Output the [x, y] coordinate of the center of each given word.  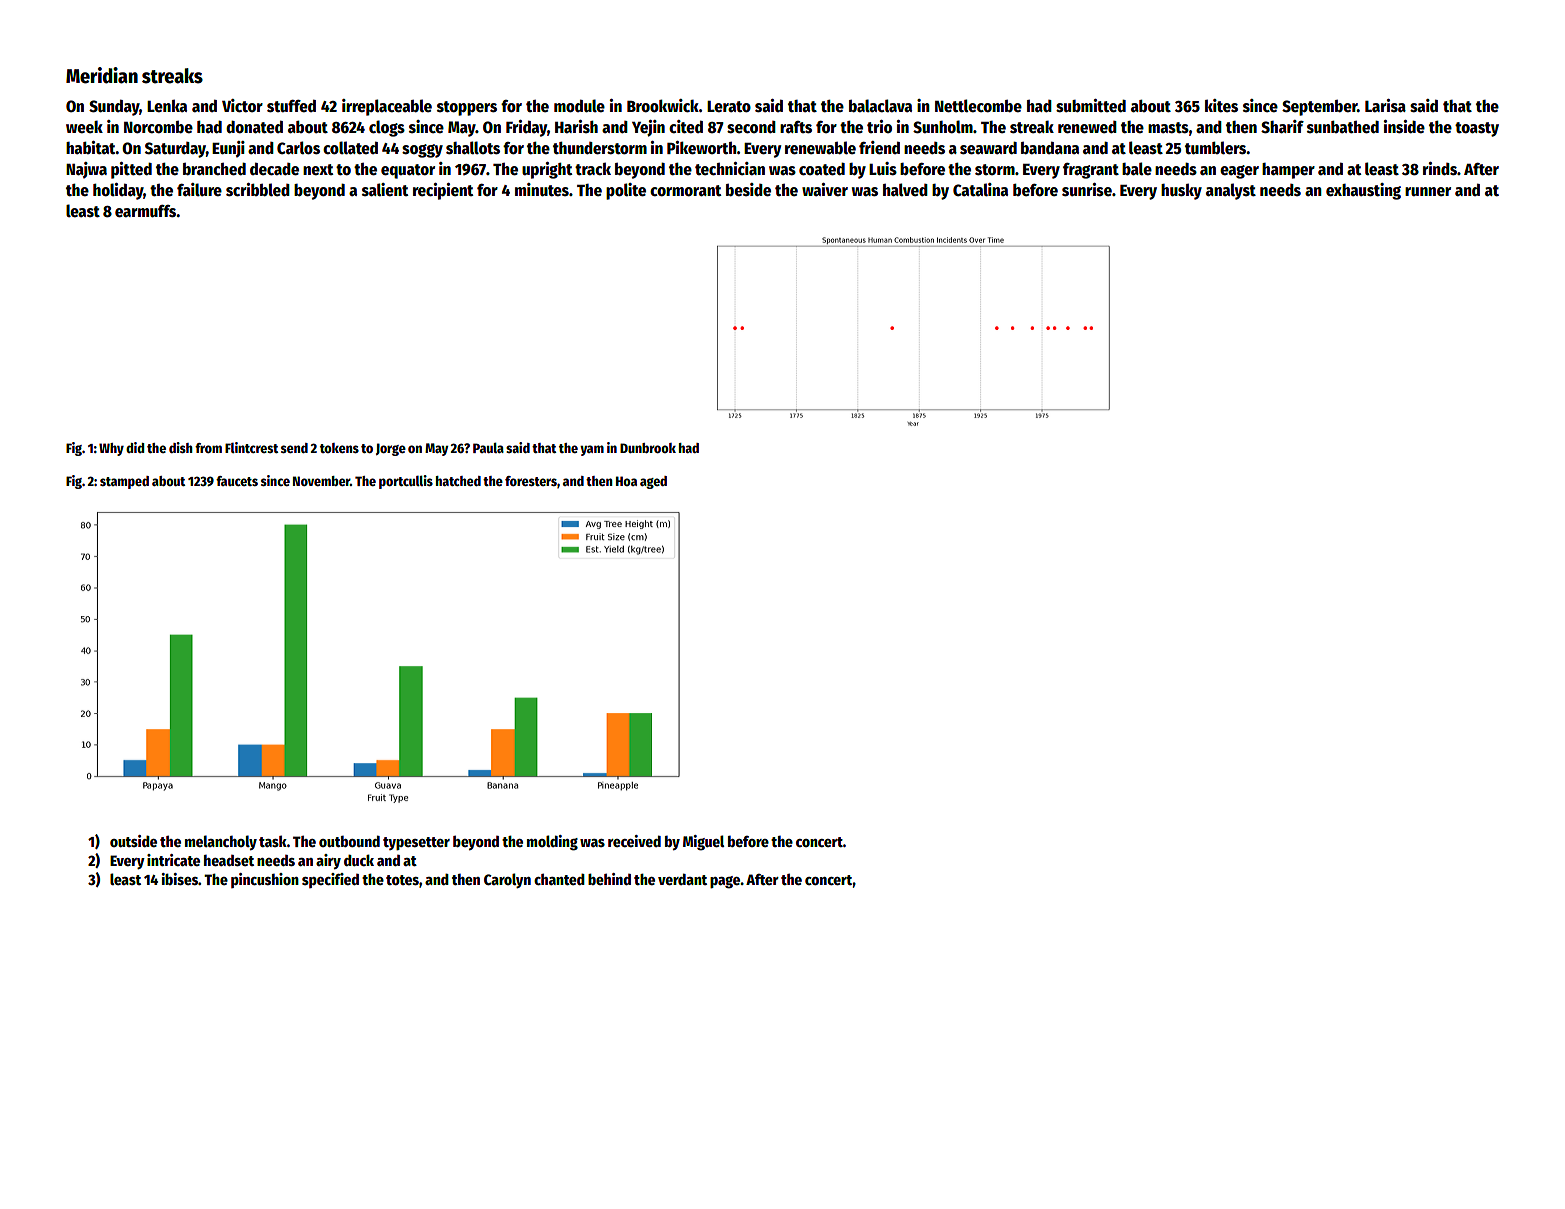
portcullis [406, 482]
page [725, 882]
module [579, 106]
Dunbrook [648, 448]
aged [653, 482]
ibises [180, 879]
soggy [422, 151]
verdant [682, 879]
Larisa [1385, 105]
